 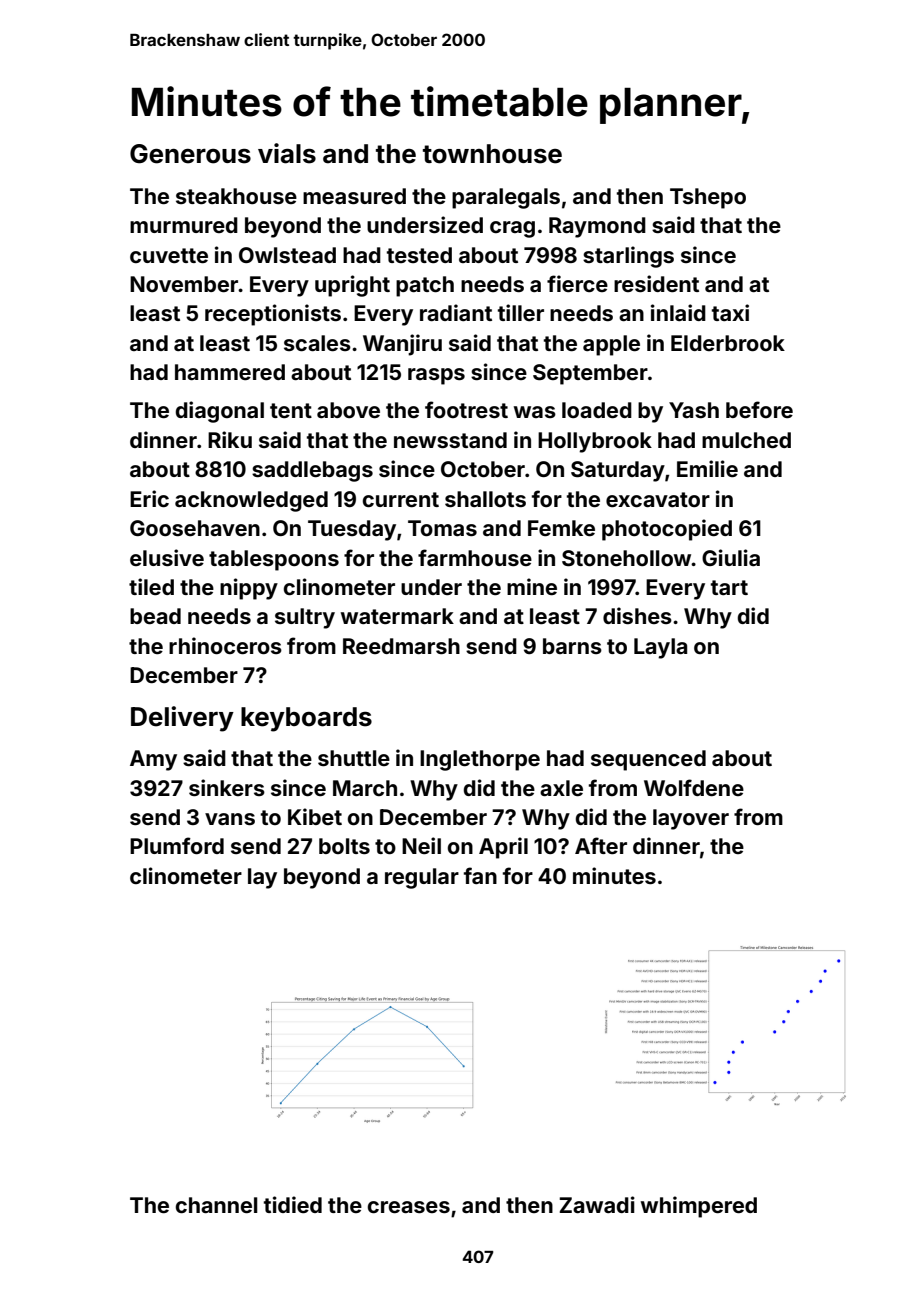 What do you see at coordinates (354, 196) in the screenshot?
I see `measured` at bounding box center [354, 196].
